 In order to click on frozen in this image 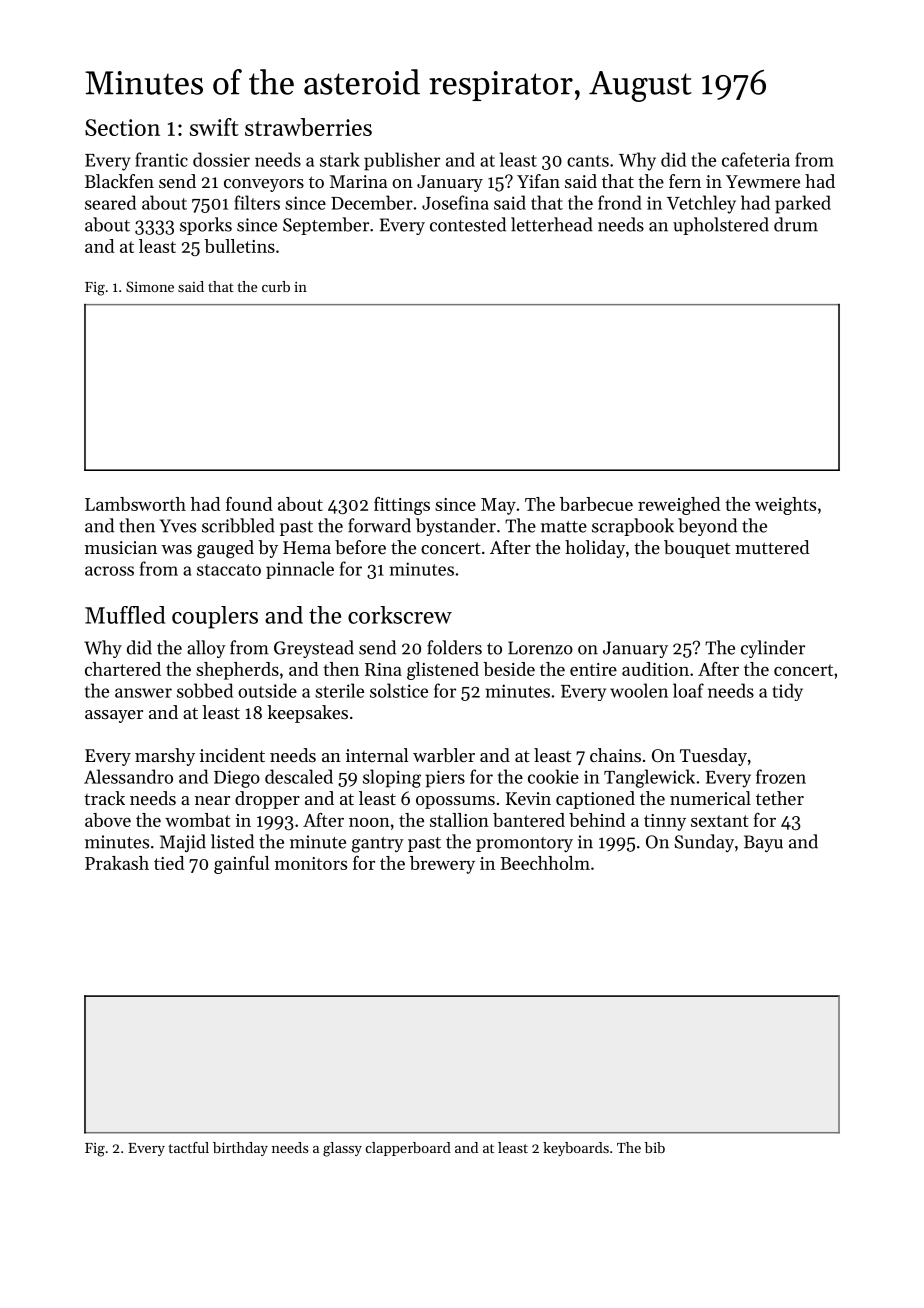, I will do `click(781, 776)`.
